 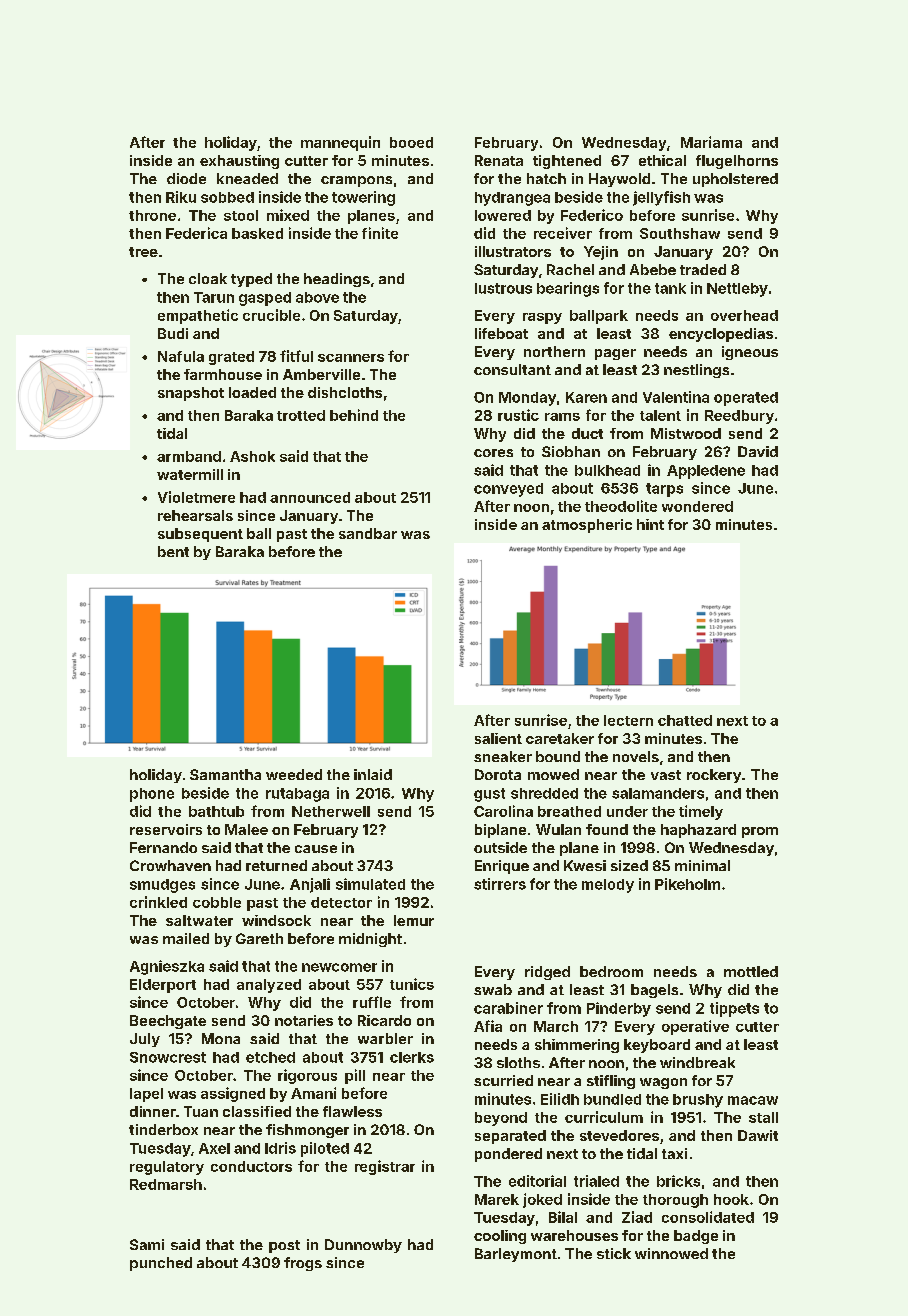 I want to click on punched, so click(x=161, y=1264).
